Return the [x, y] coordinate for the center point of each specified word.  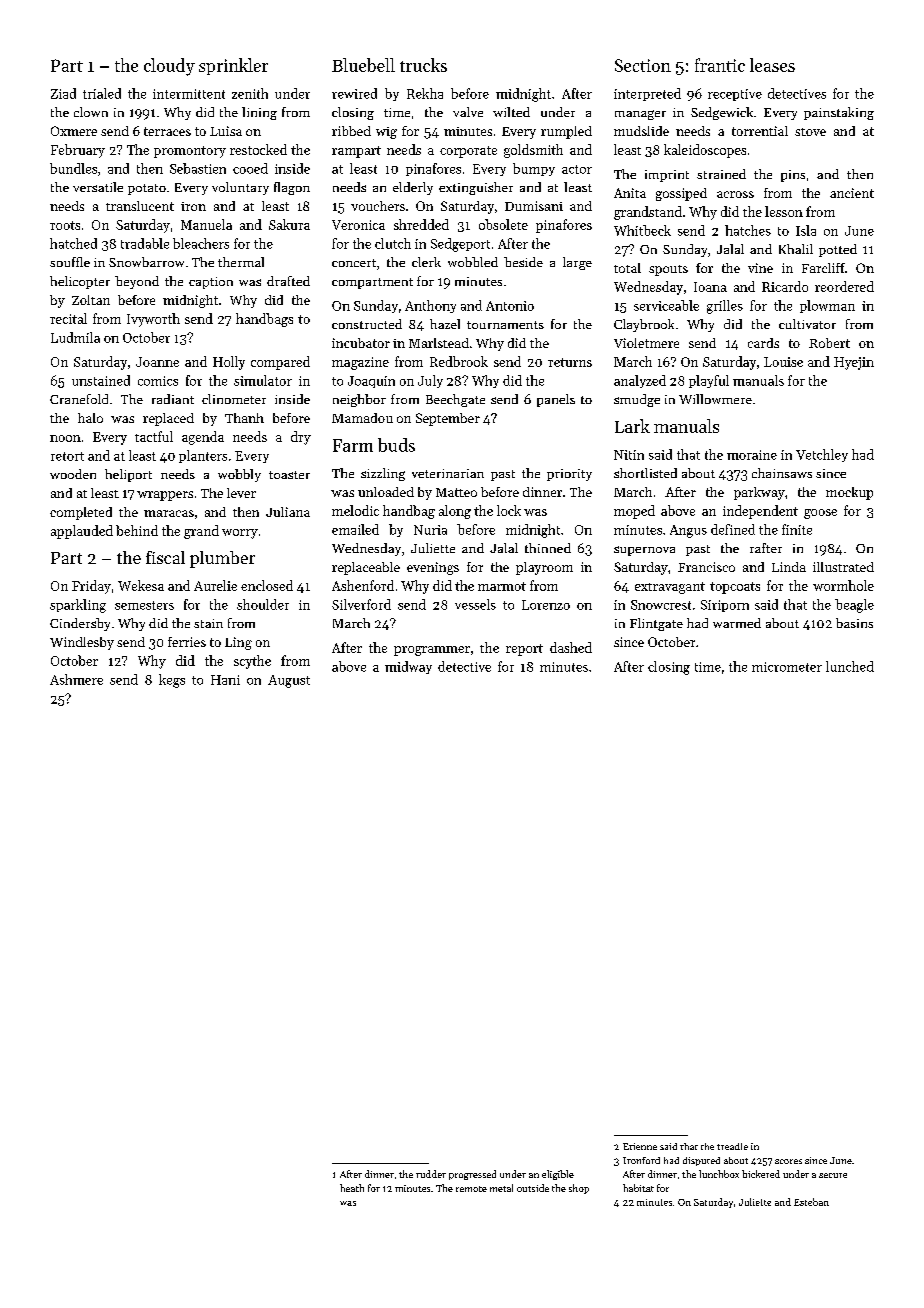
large [577, 263]
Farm [353, 445]
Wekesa [141, 585]
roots [65, 225]
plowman [827, 306]
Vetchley [822, 455]
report [524, 650]
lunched [850, 666]
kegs [172, 681]
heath [352, 1188]
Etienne [640, 1146]
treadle [732, 1146]
